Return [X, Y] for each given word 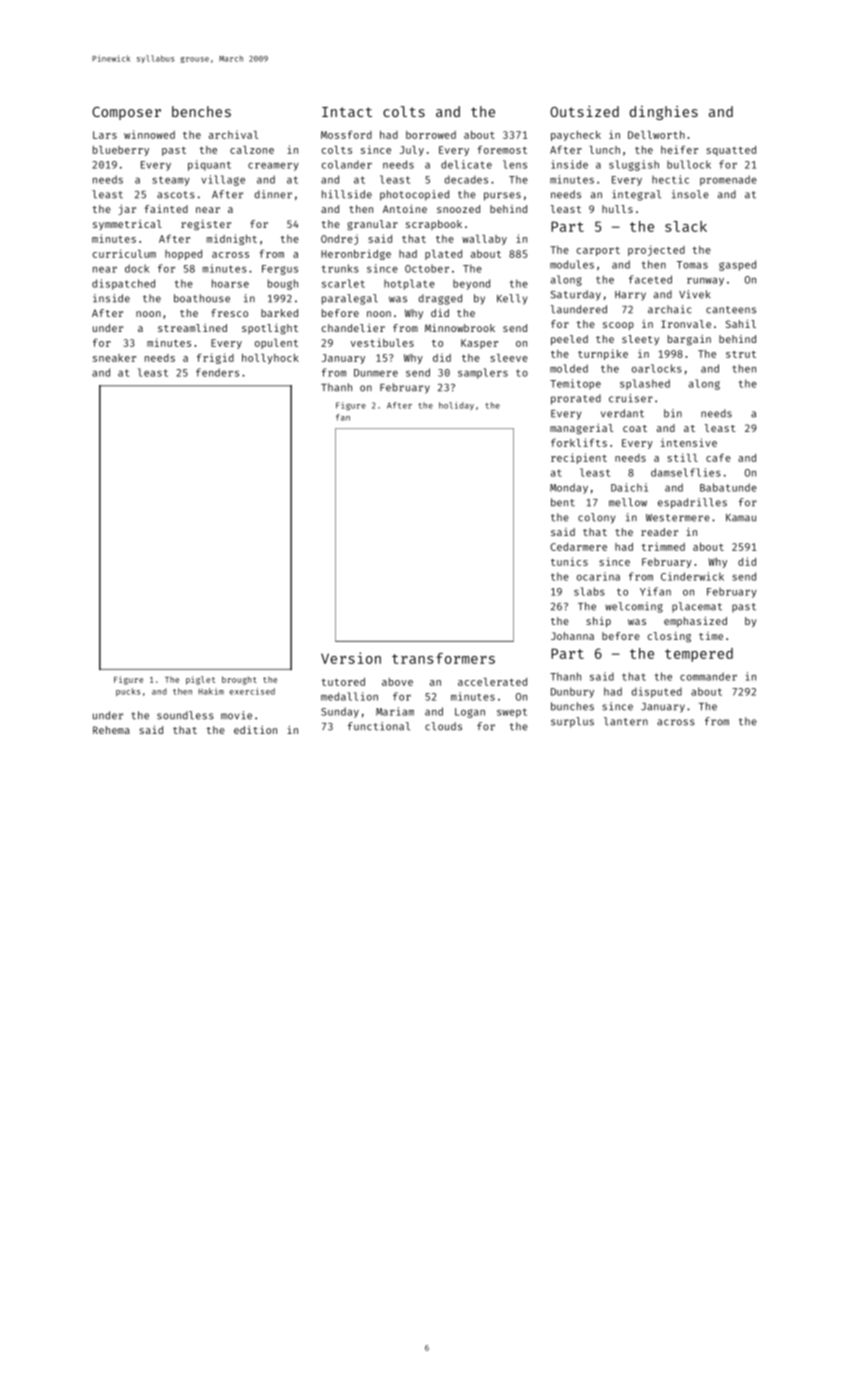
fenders [217, 372]
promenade [728, 180]
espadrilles [692, 503]
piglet [200, 680]
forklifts [579, 442]
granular [372, 225]
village [223, 180]
